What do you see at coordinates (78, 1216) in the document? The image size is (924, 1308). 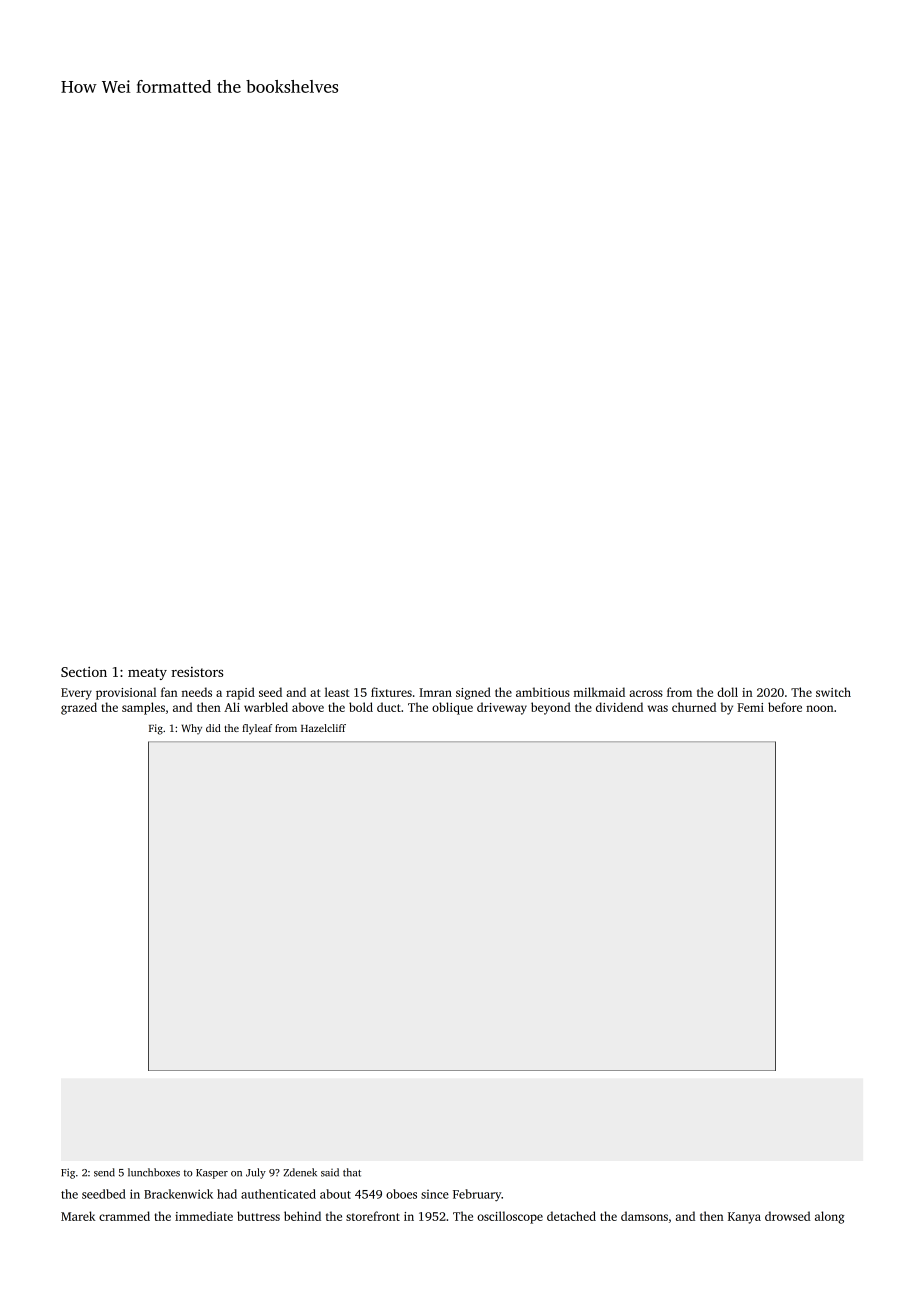 I see `Marek` at bounding box center [78, 1216].
